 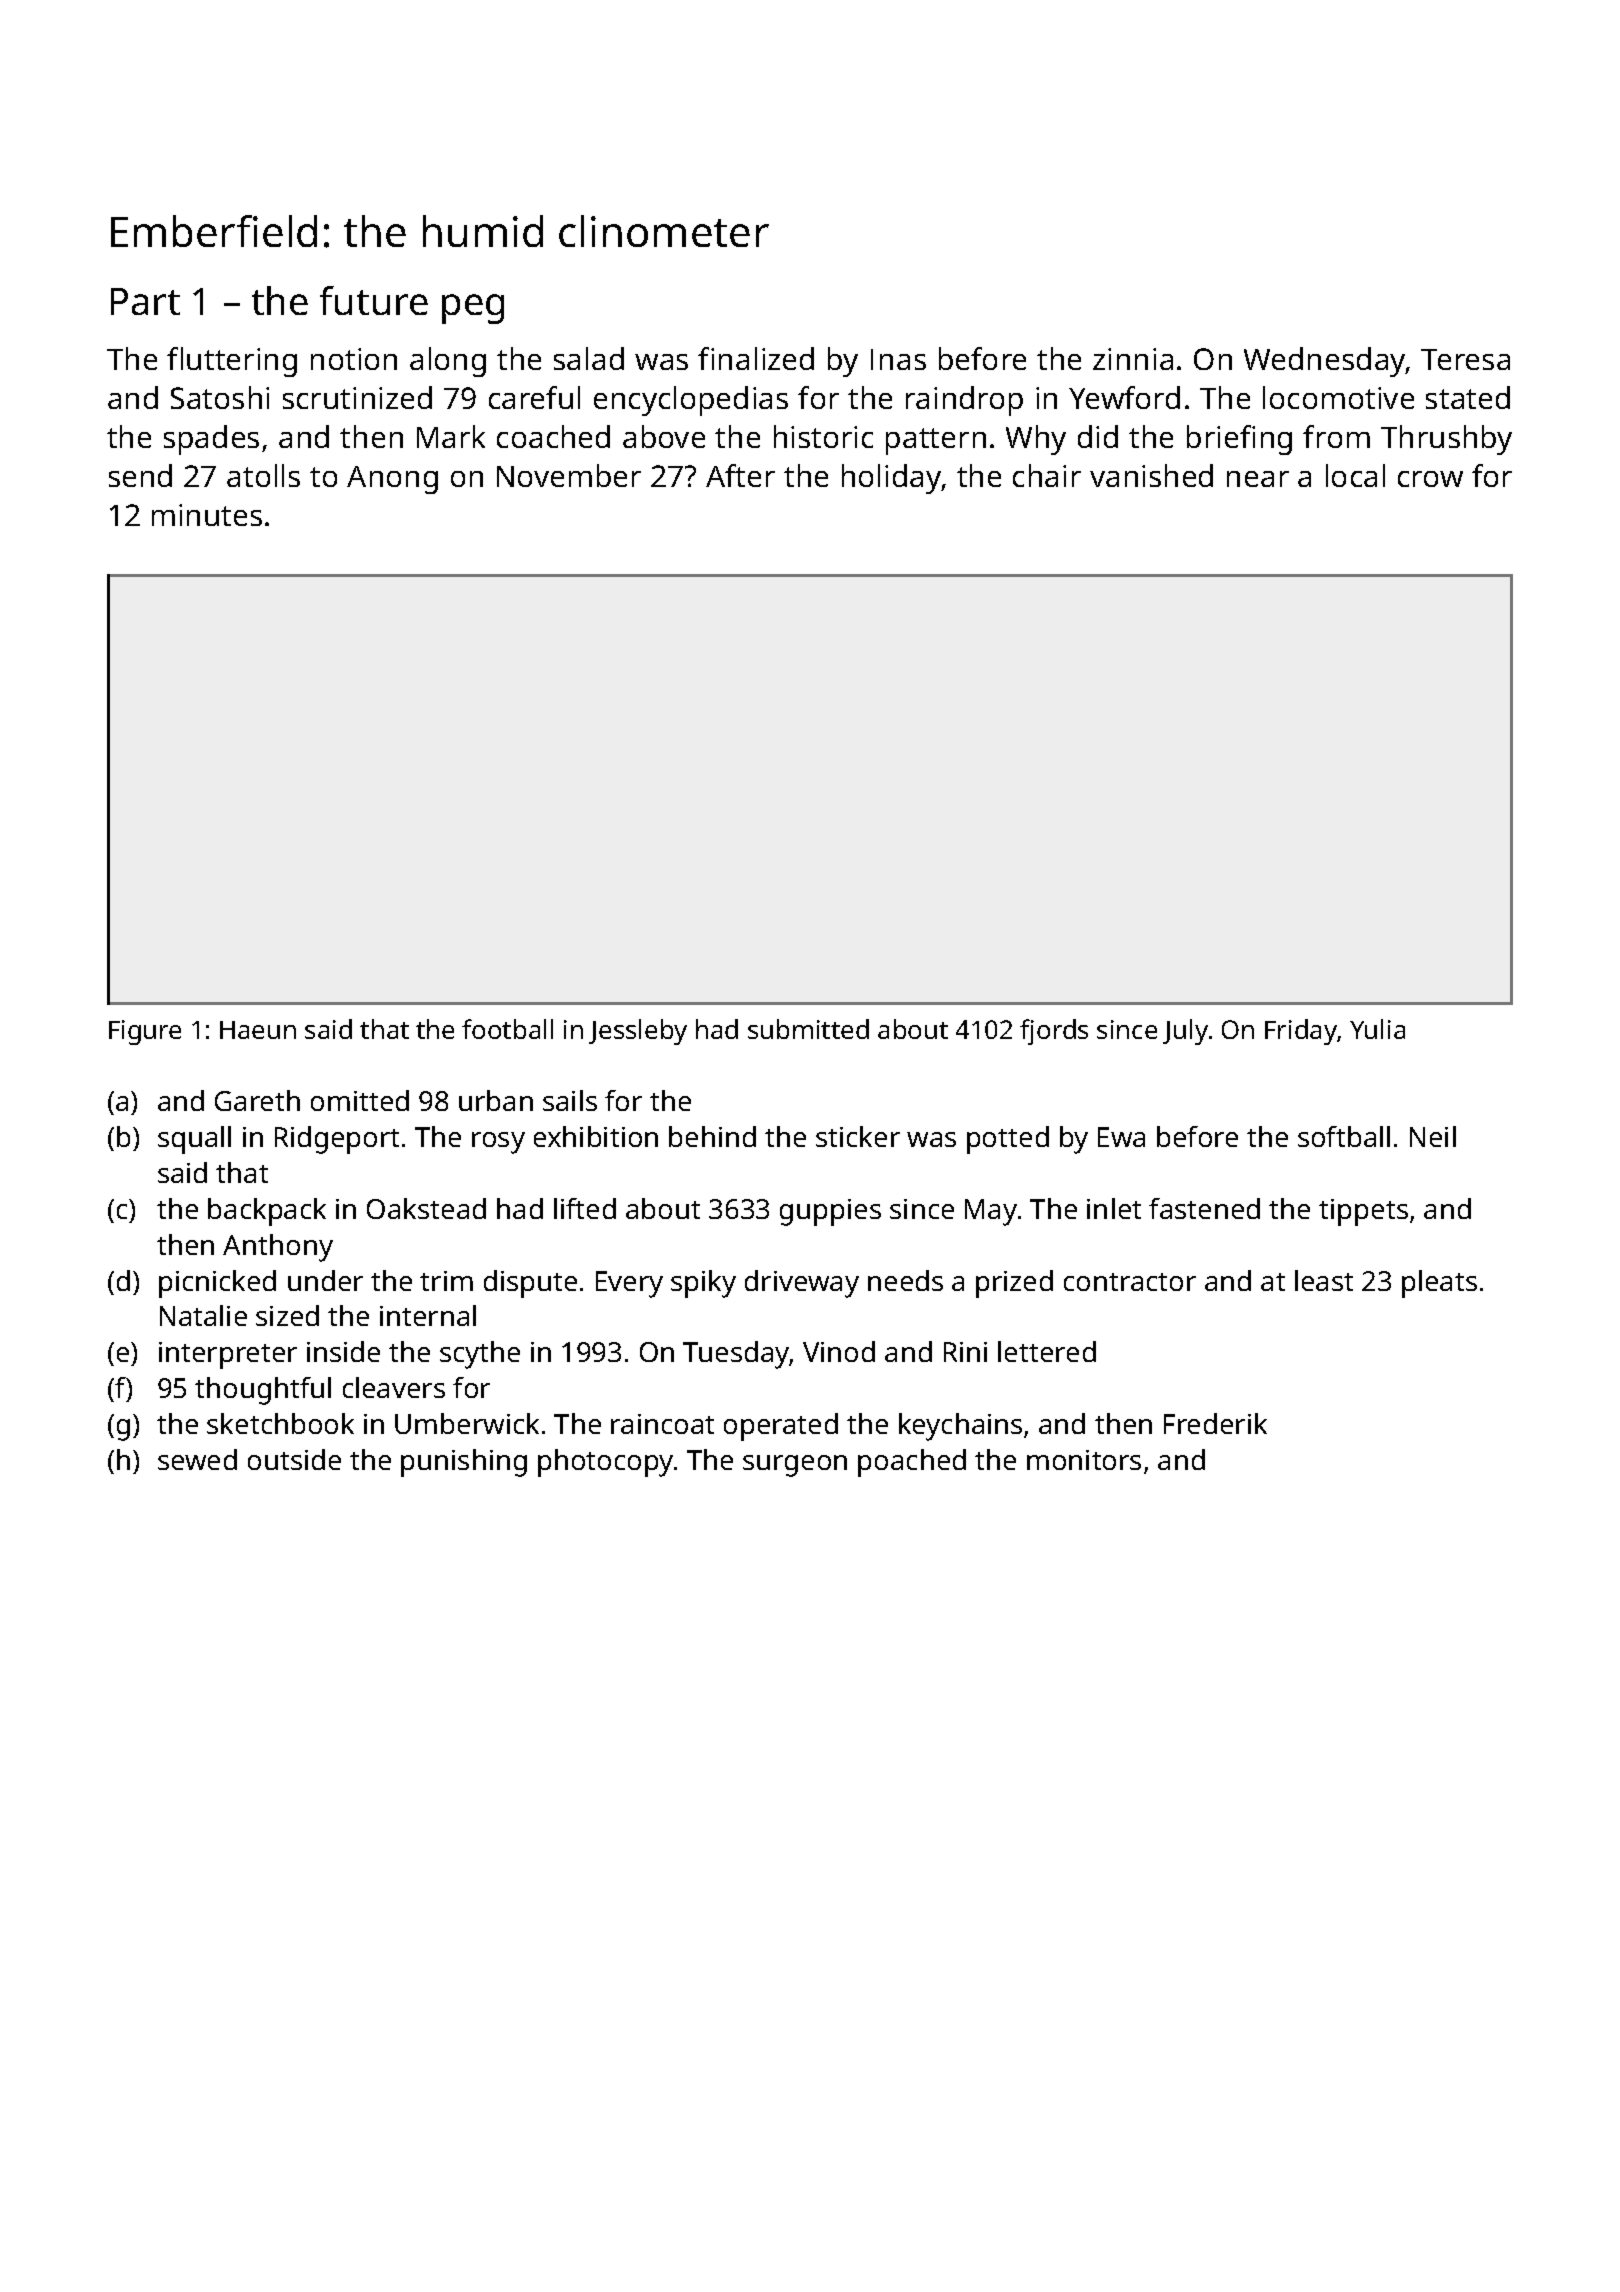 What do you see at coordinates (1151, 475) in the image?
I see `vanished` at bounding box center [1151, 475].
